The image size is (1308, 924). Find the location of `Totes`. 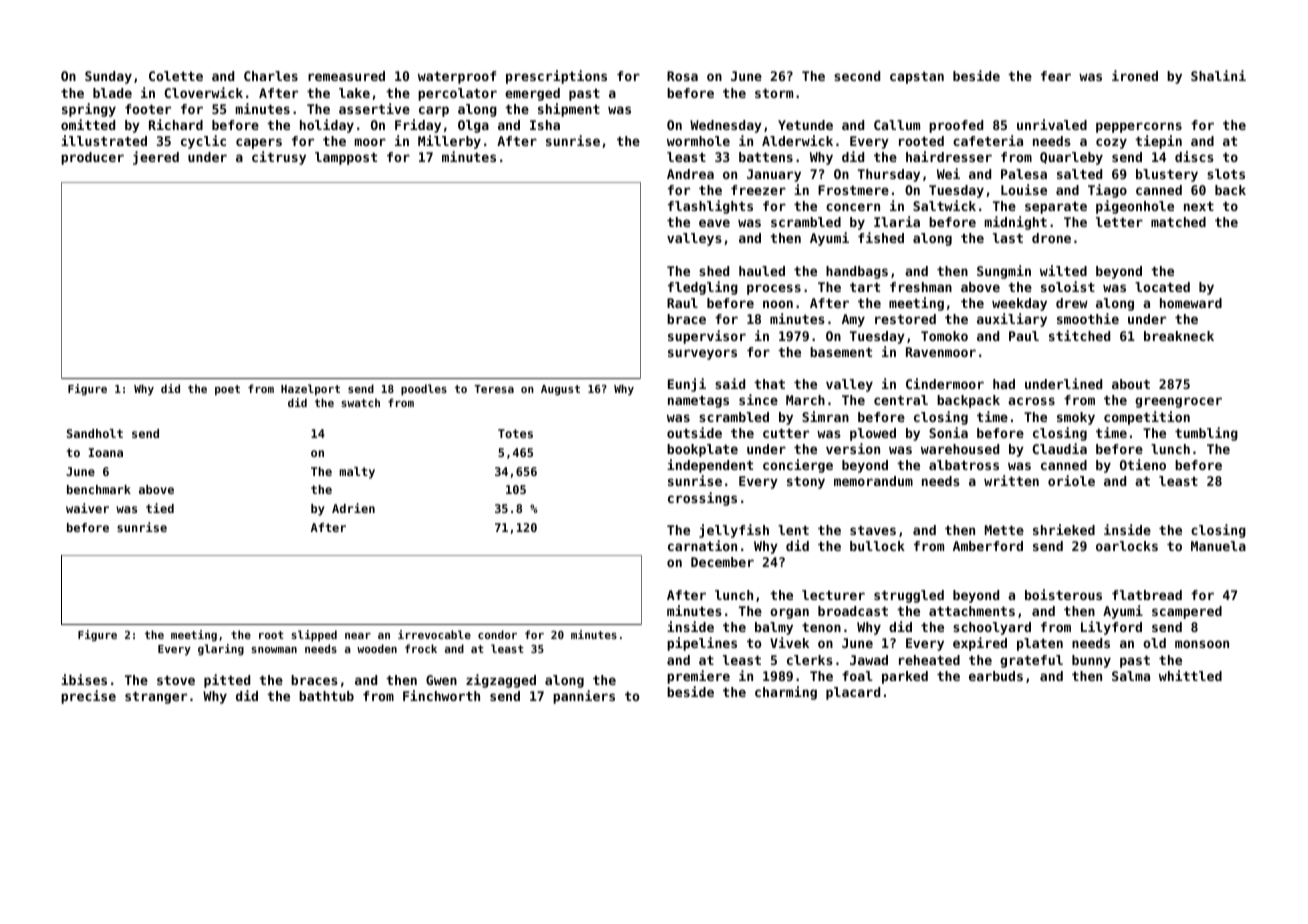

Totes is located at coordinates (515, 433).
